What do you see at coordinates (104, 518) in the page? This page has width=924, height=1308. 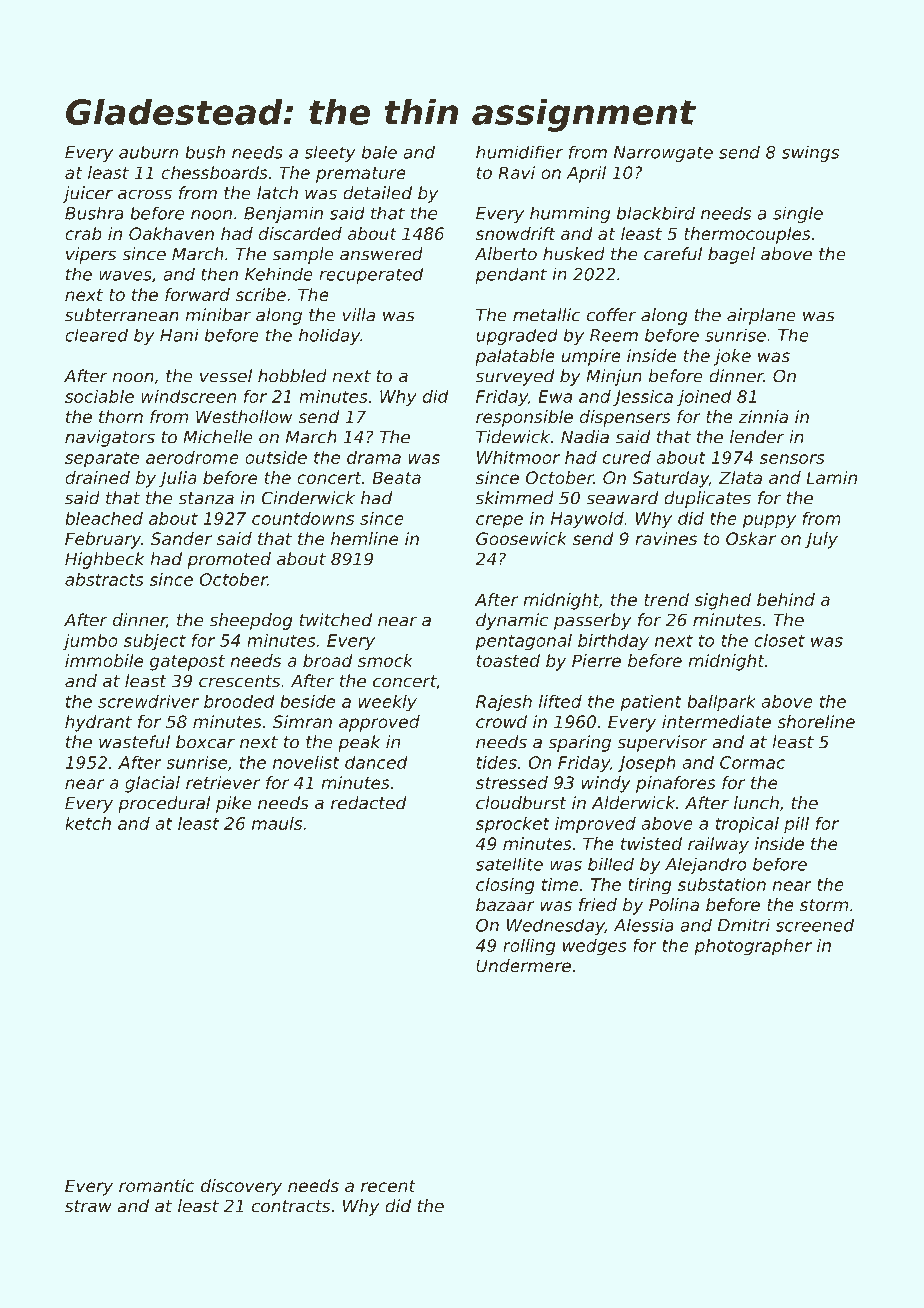 I see `bleached` at bounding box center [104, 518].
